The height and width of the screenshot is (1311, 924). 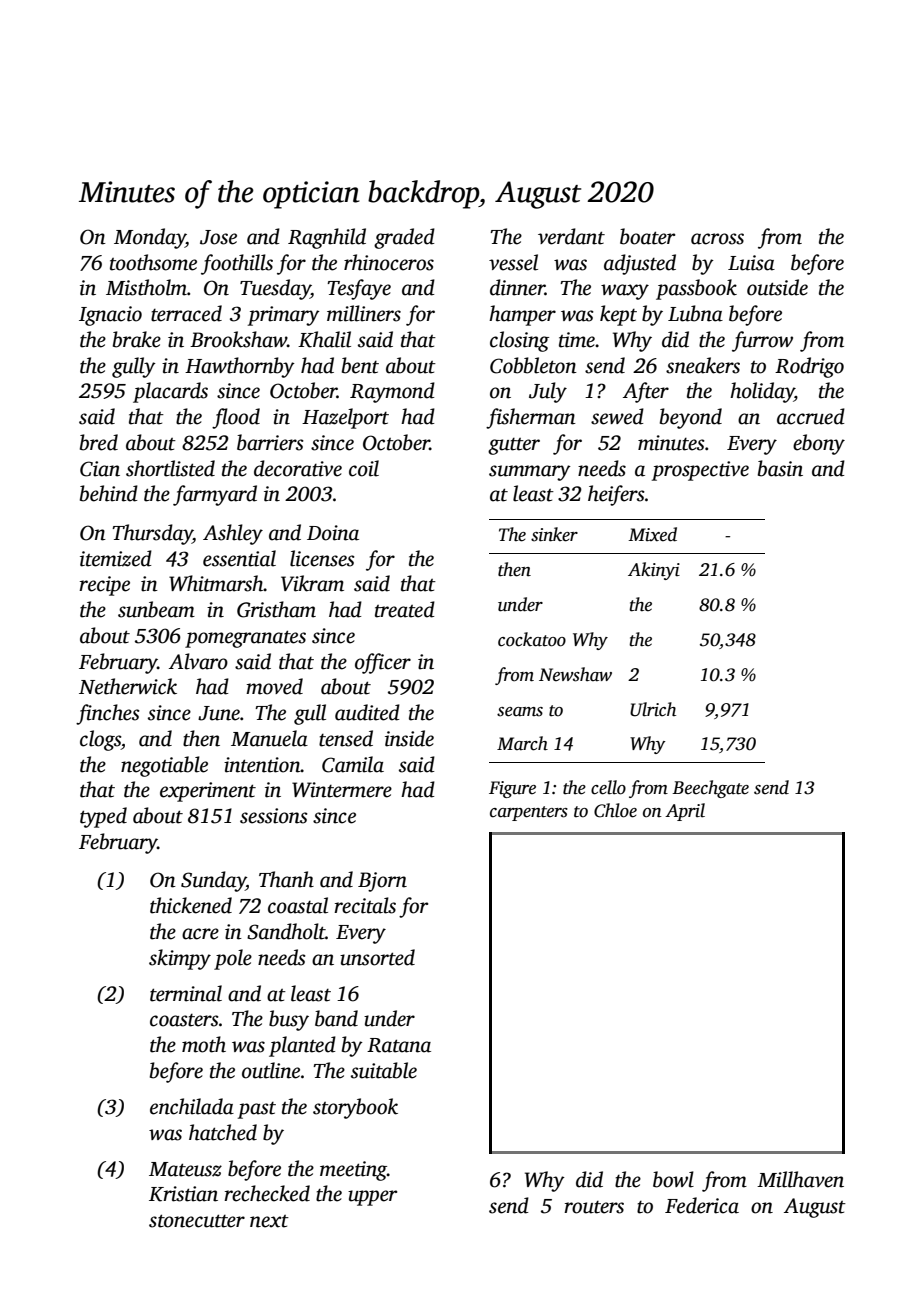 I want to click on seams, so click(x=520, y=712).
